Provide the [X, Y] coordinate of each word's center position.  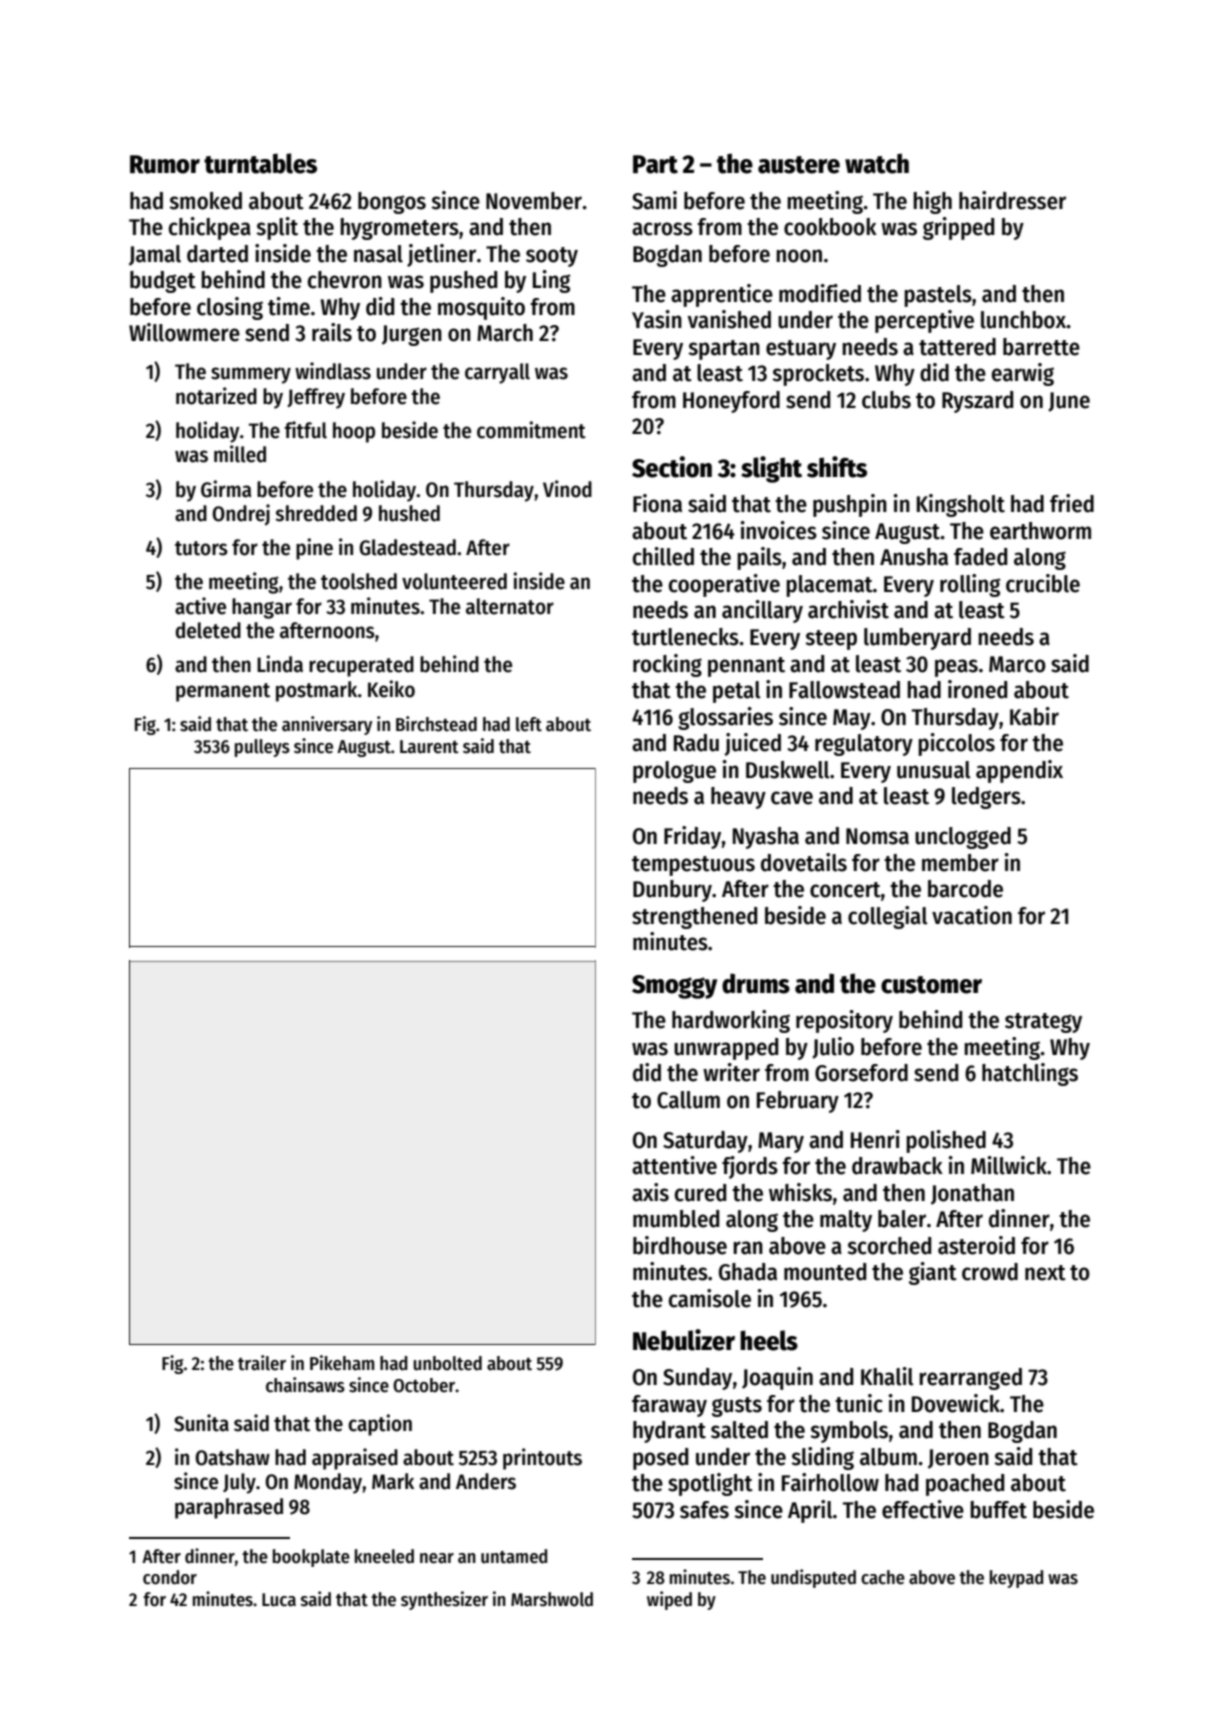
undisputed [813, 1578]
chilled [663, 556]
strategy [1043, 1023]
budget [163, 282]
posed [660, 1459]
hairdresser [1012, 200]
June [1069, 402]
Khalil [887, 1376]
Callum [688, 1100]
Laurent [429, 747]
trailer [262, 1363]
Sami [654, 200]
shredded [316, 513]
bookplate [311, 1558]
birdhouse [680, 1245]
